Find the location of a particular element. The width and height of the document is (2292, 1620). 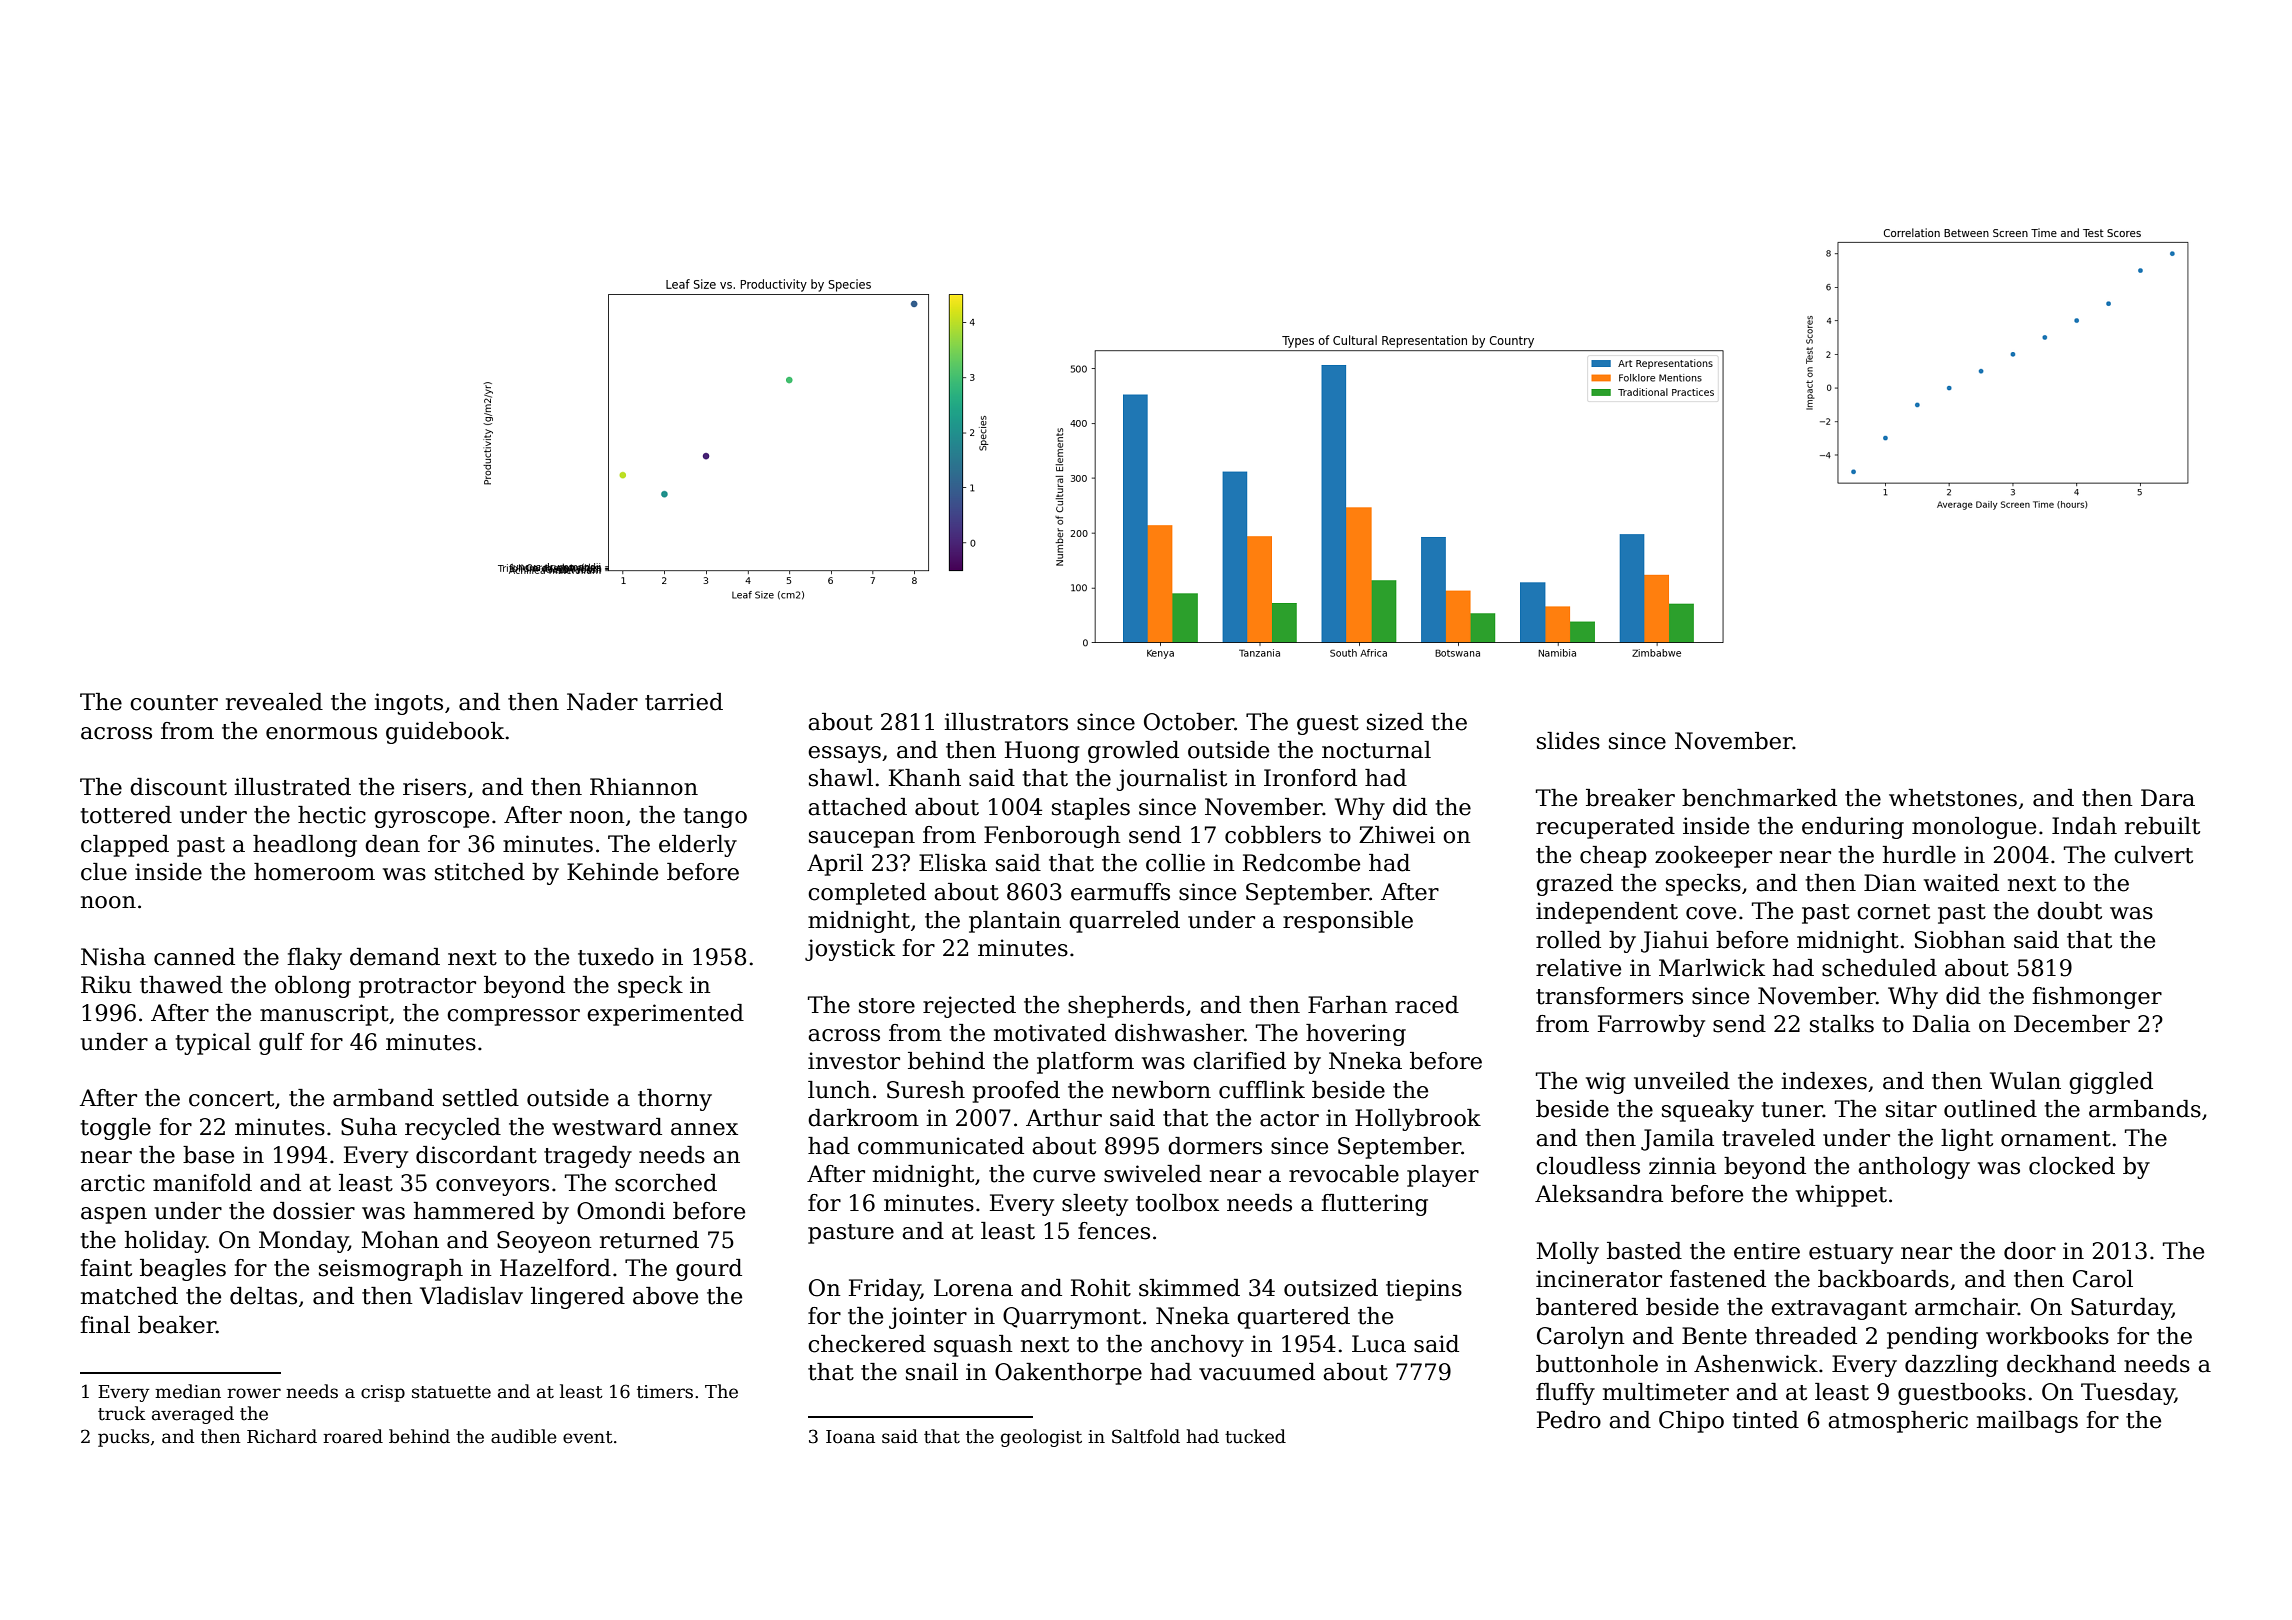

roared is located at coordinates (353, 1436).
